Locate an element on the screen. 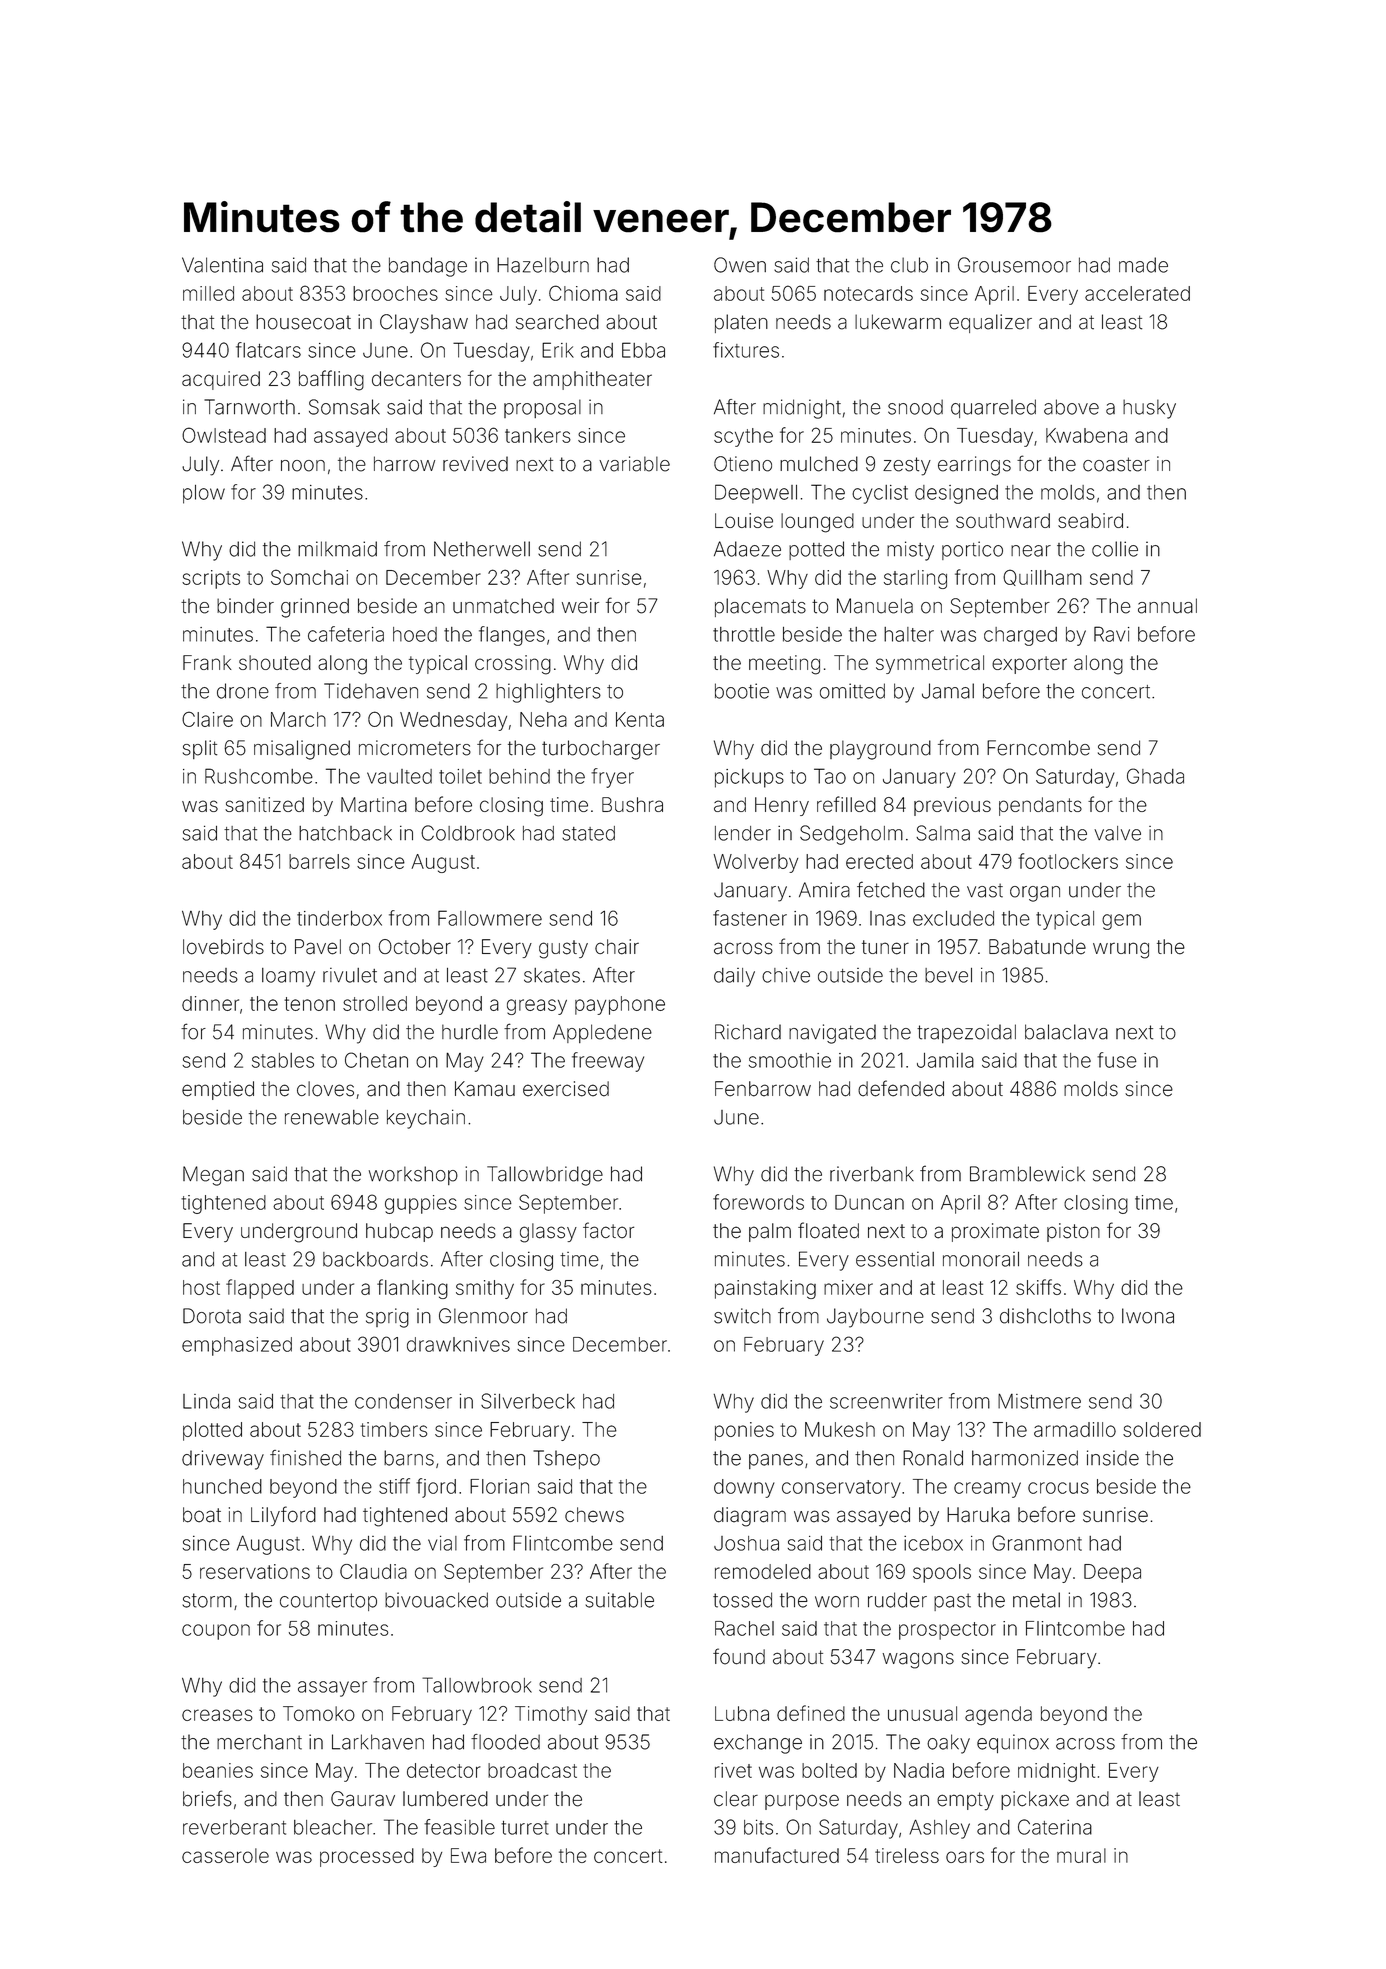  casserole is located at coordinates (225, 1855).
